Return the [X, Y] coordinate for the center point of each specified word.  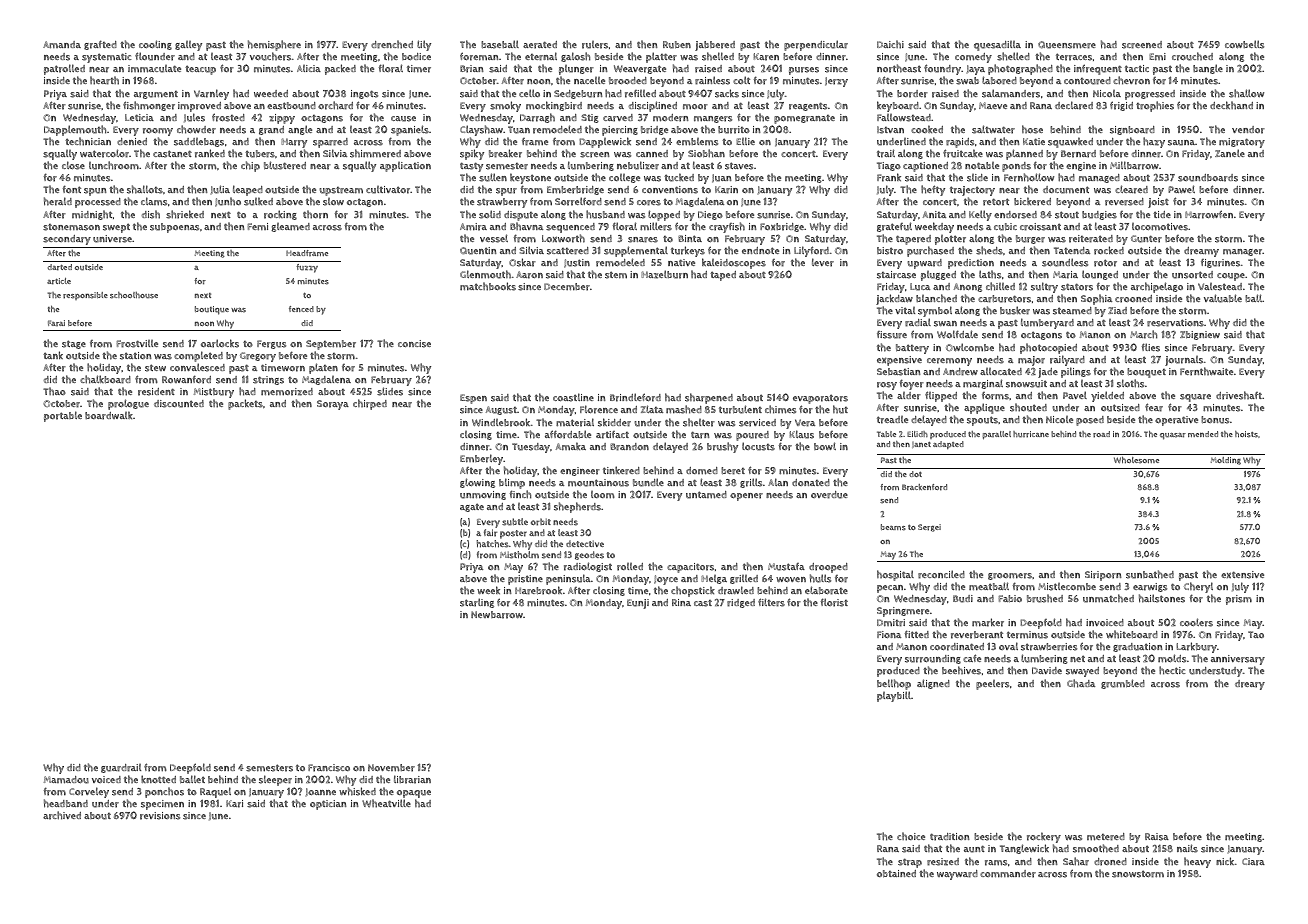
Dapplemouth [75, 130]
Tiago [889, 166]
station [136, 356]
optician [328, 805]
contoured [1087, 81]
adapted [948, 445]
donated [811, 482]
